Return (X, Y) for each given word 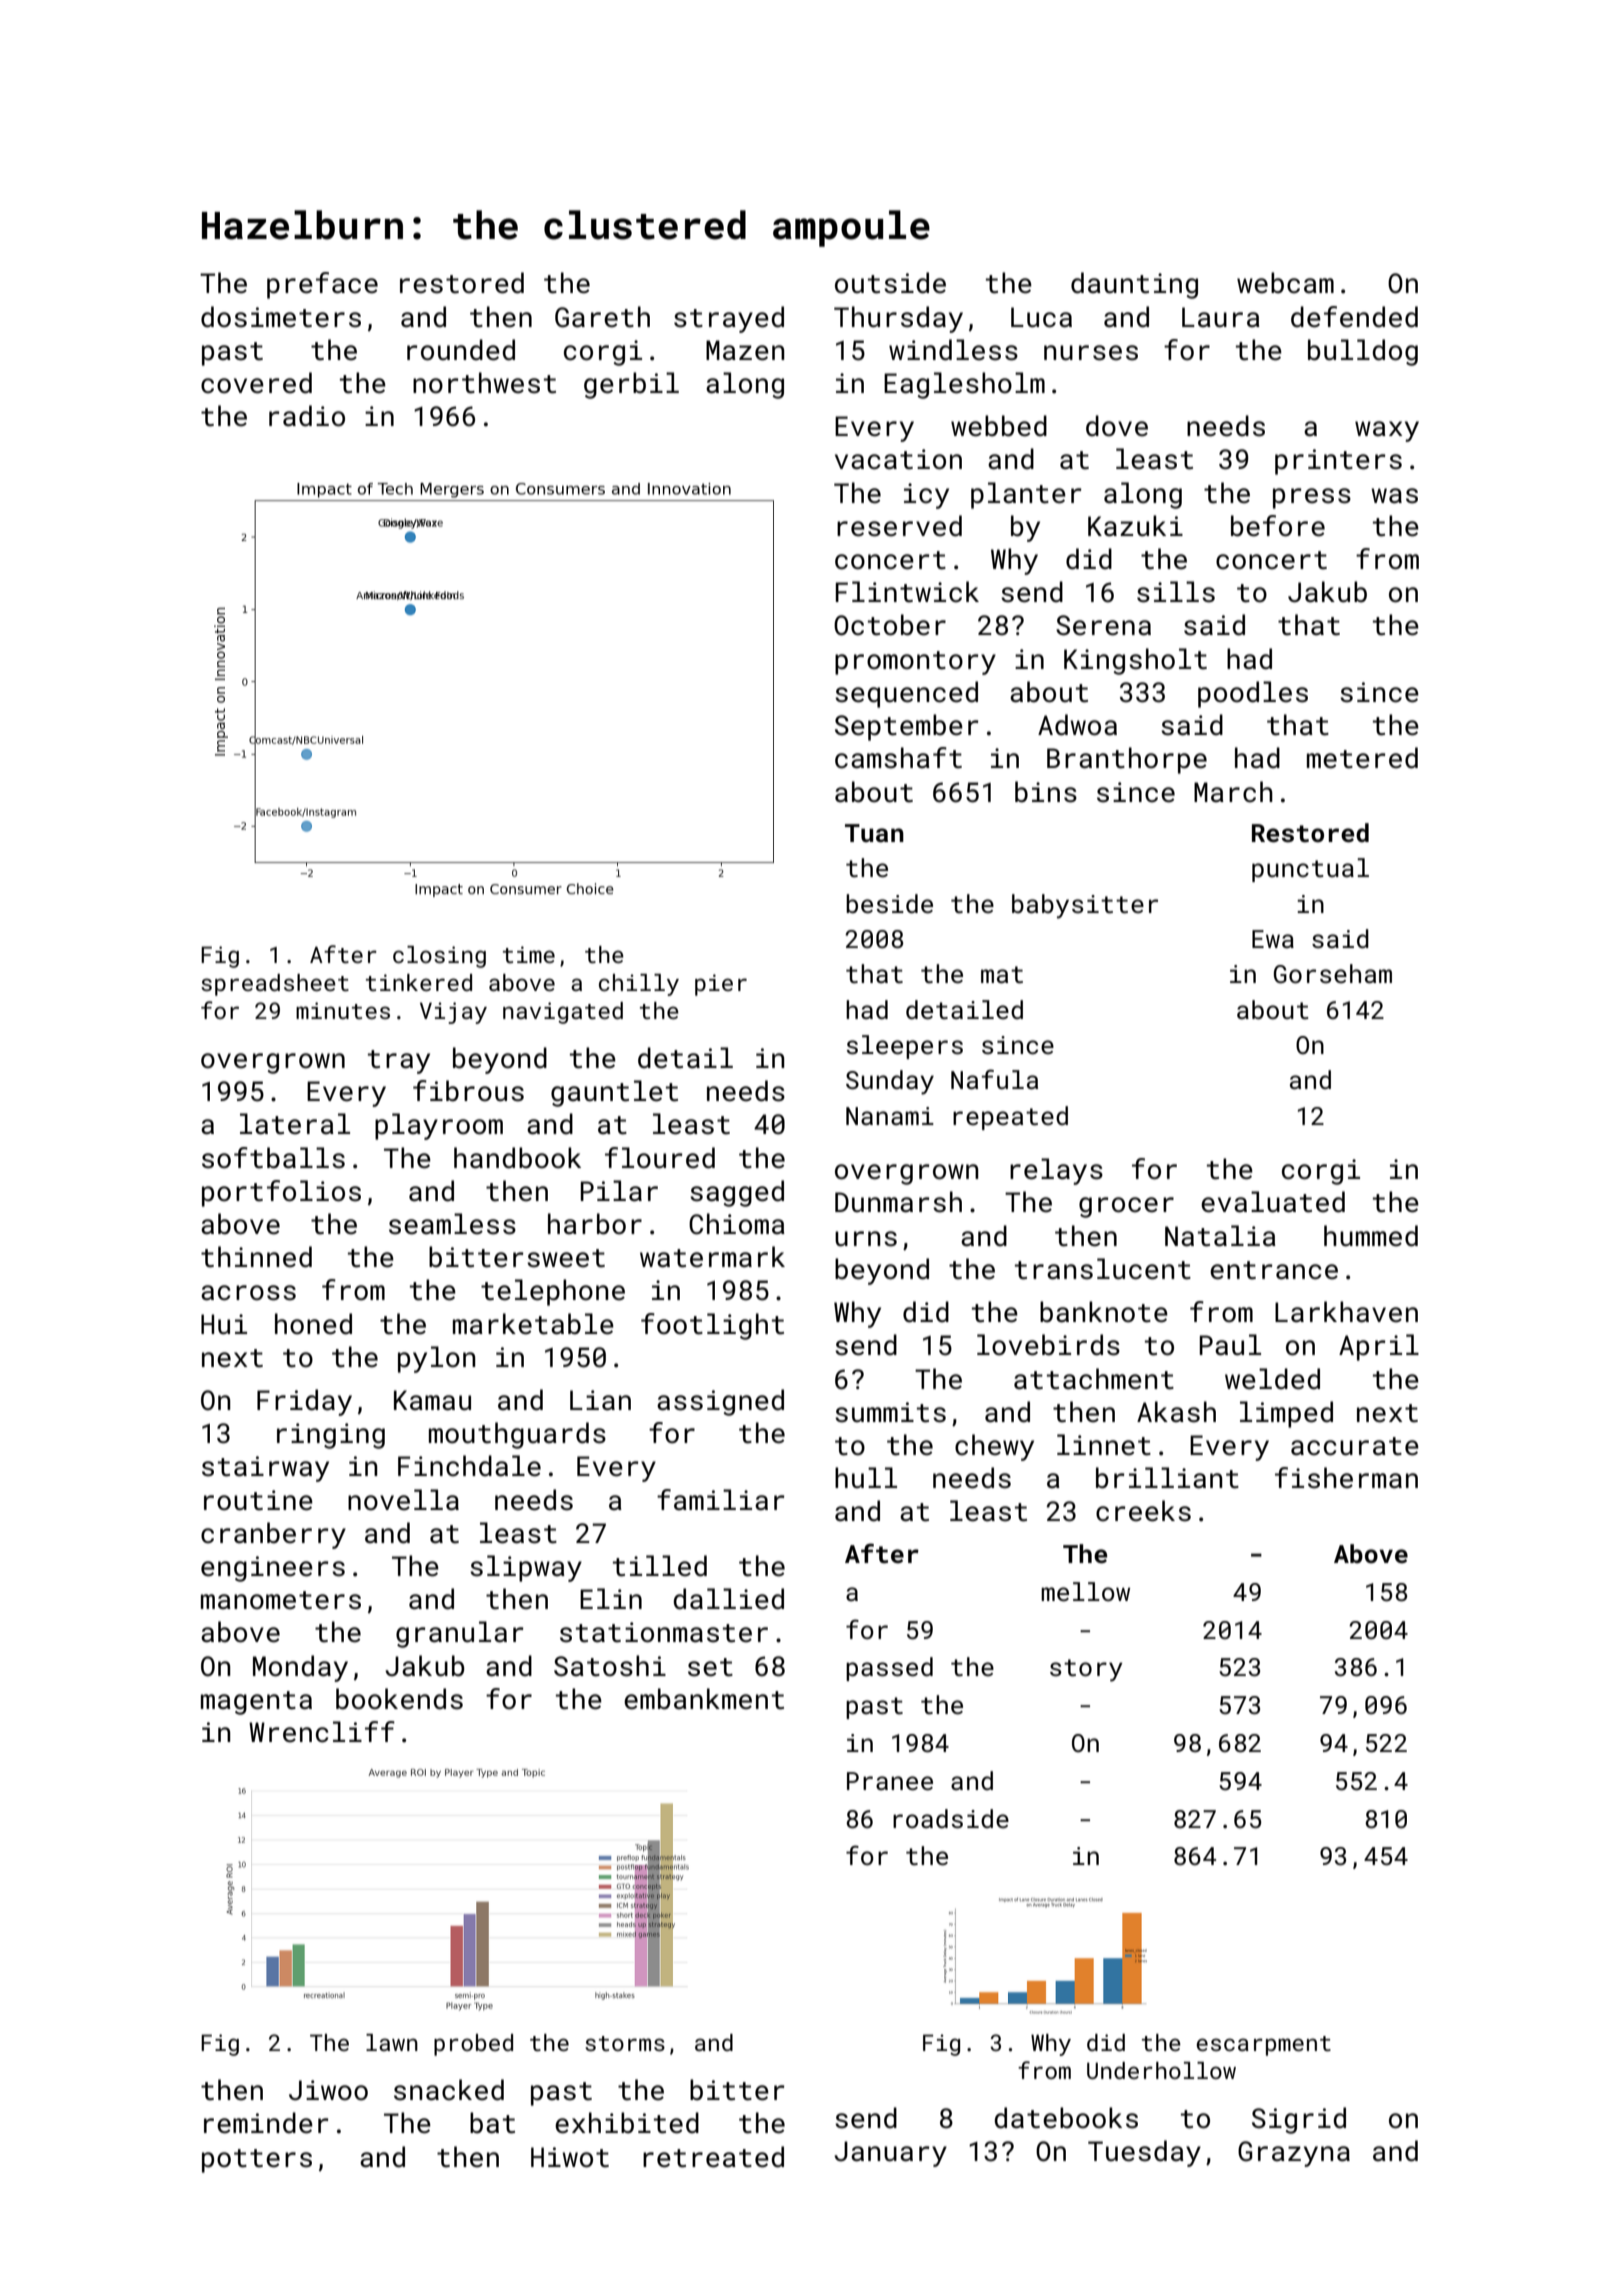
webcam (1285, 283)
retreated (713, 2157)
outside (890, 283)
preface (322, 285)
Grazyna (1294, 2154)
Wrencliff (322, 1732)
